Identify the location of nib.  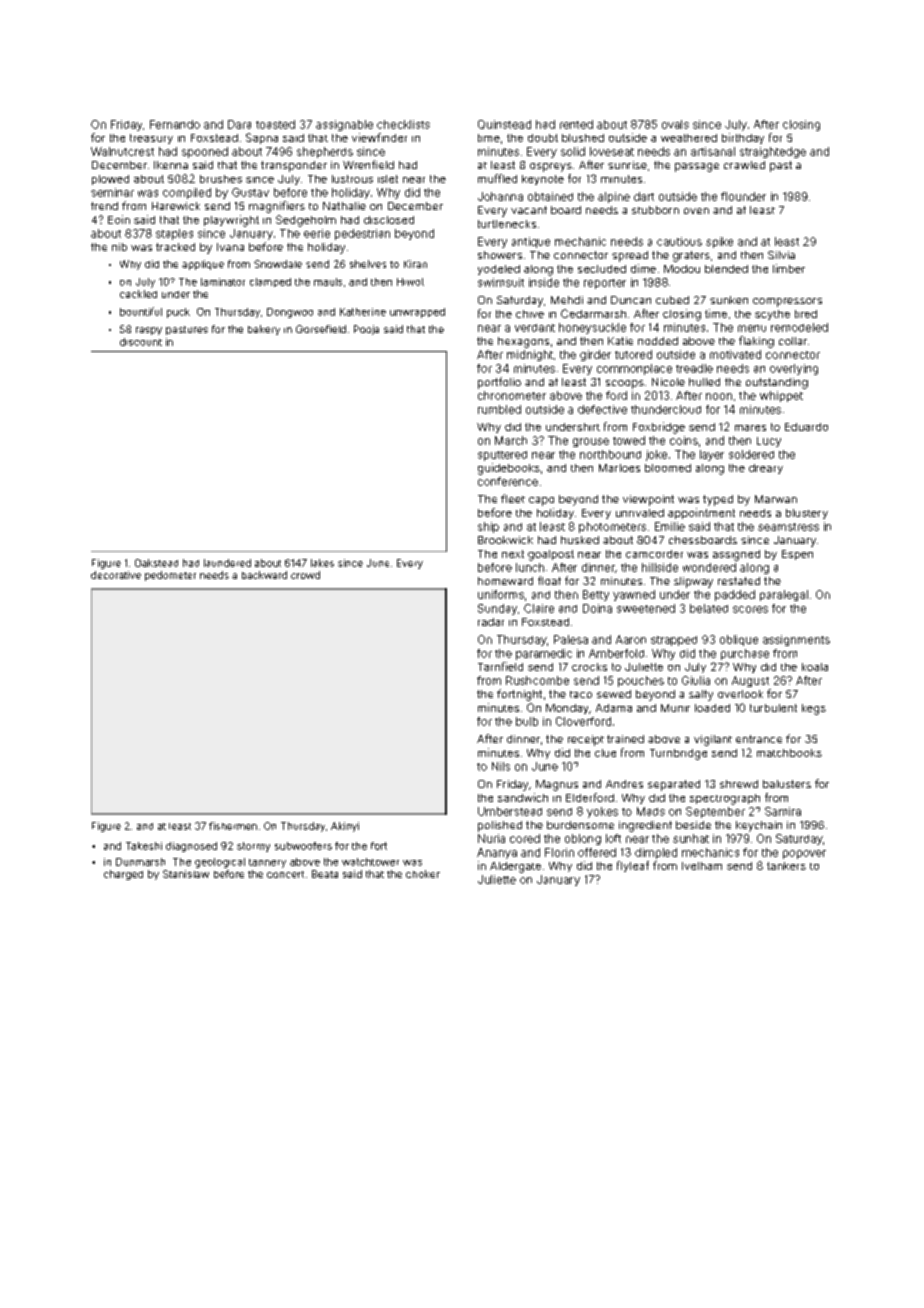
(119, 247).
